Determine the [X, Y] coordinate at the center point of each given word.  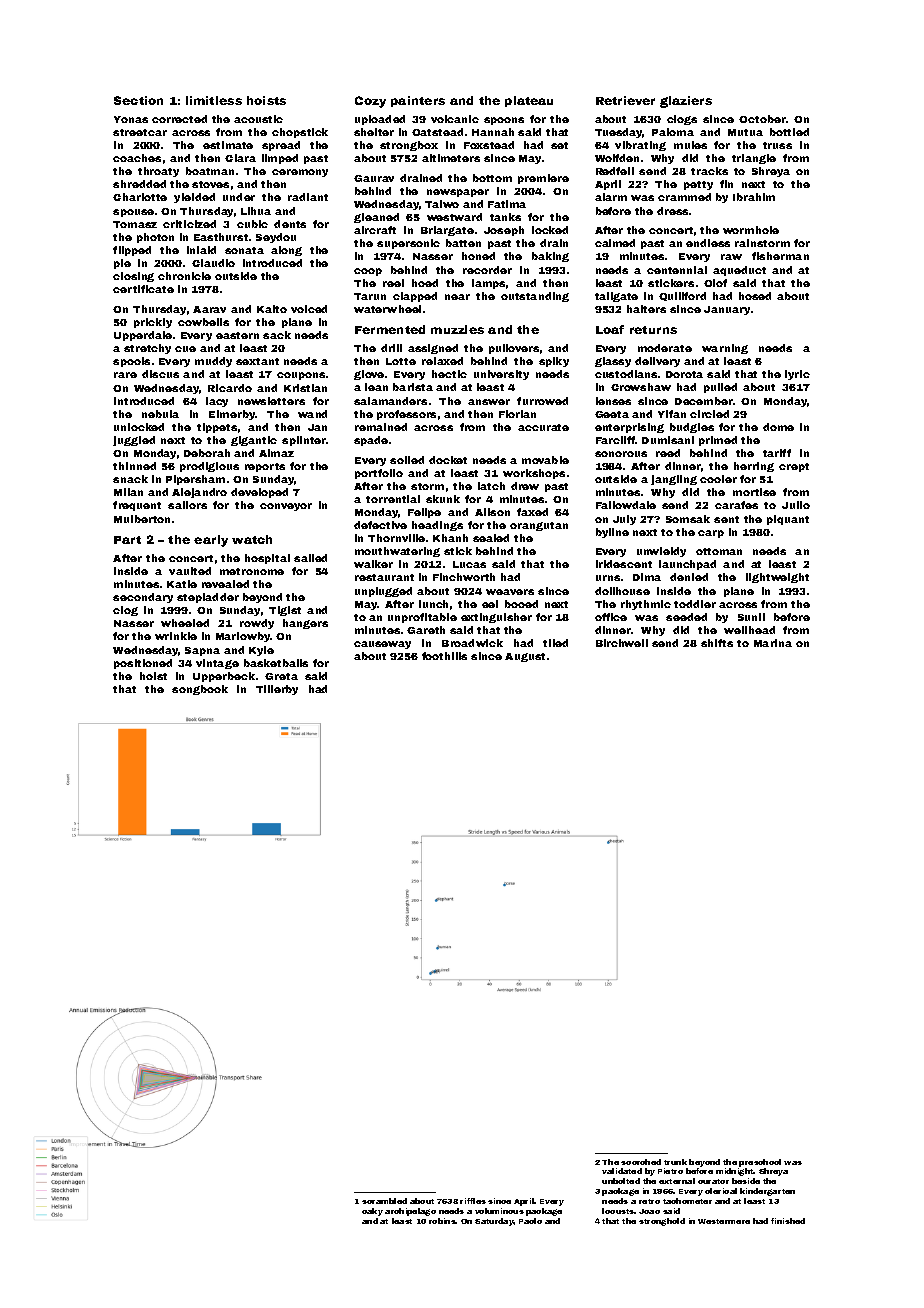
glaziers [686, 102]
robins [442, 1221]
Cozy [370, 102]
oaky [372, 1212]
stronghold [662, 1222]
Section [138, 100]
